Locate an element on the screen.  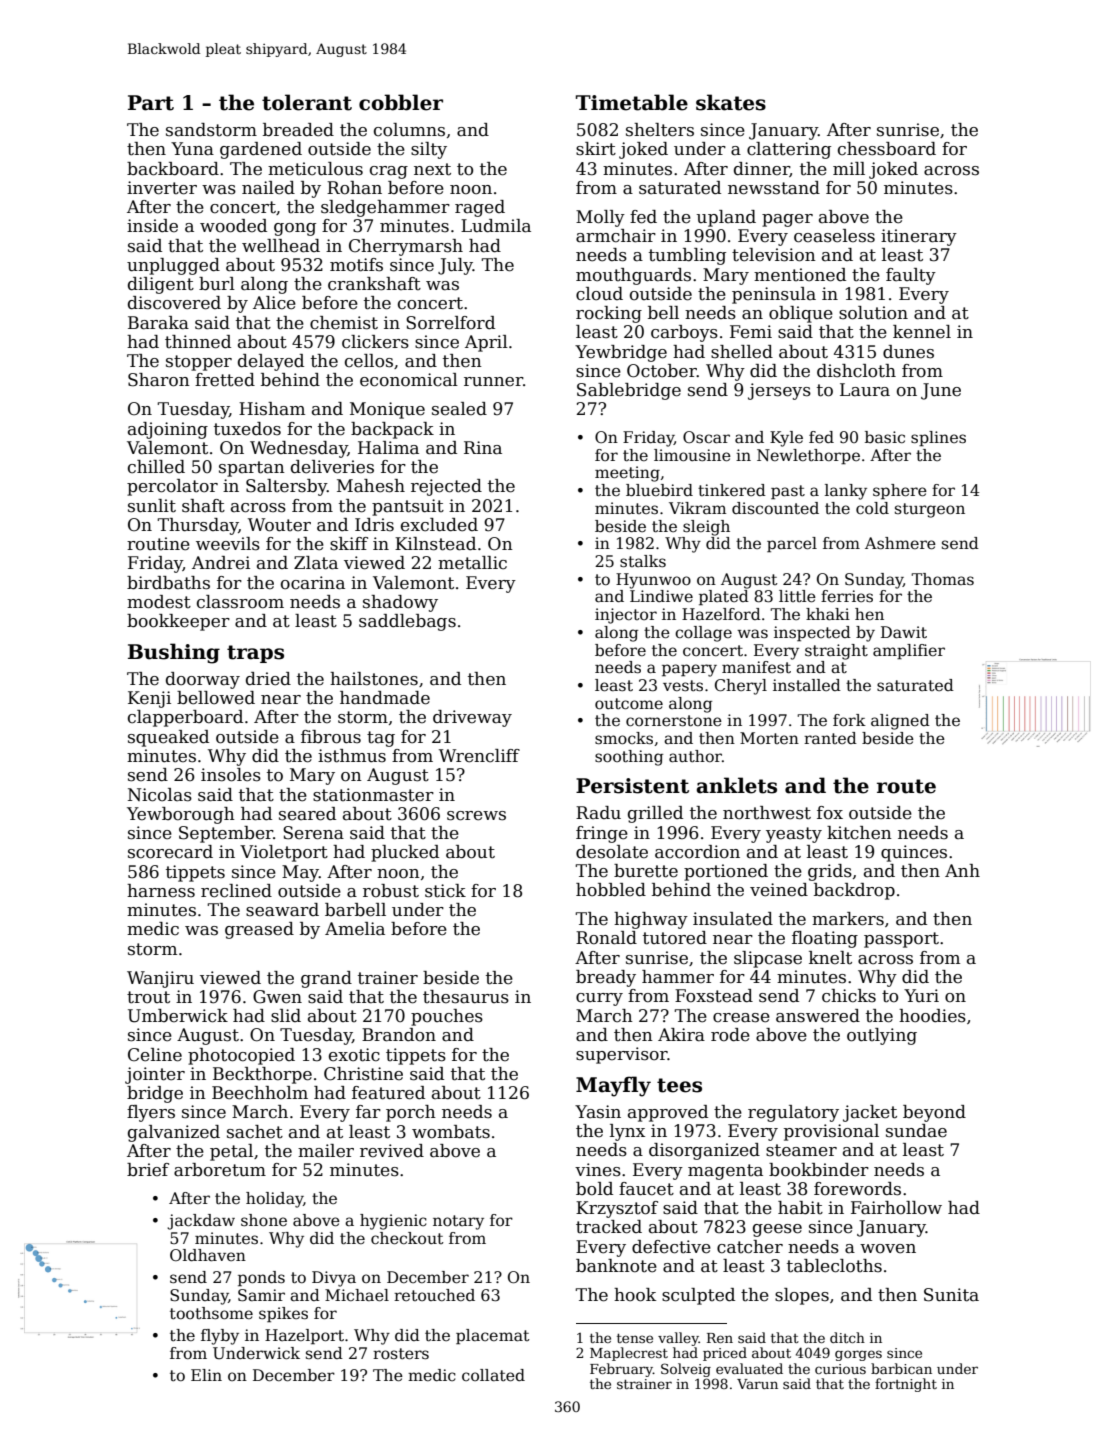
Oldhaven is located at coordinates (208, 1255).
